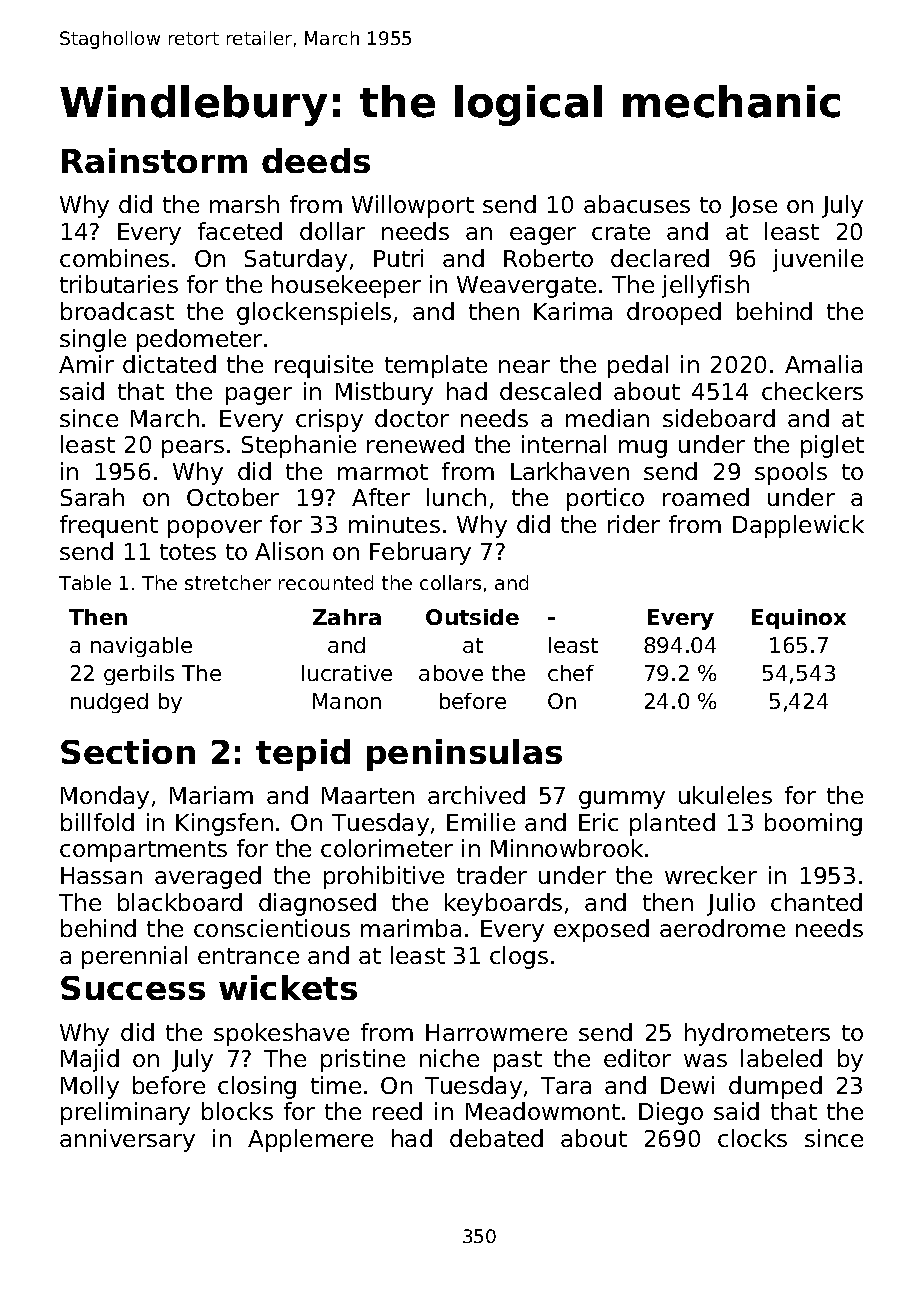 This document has height=1314, width=924. I want to click on Jose, so click(753, 207).
